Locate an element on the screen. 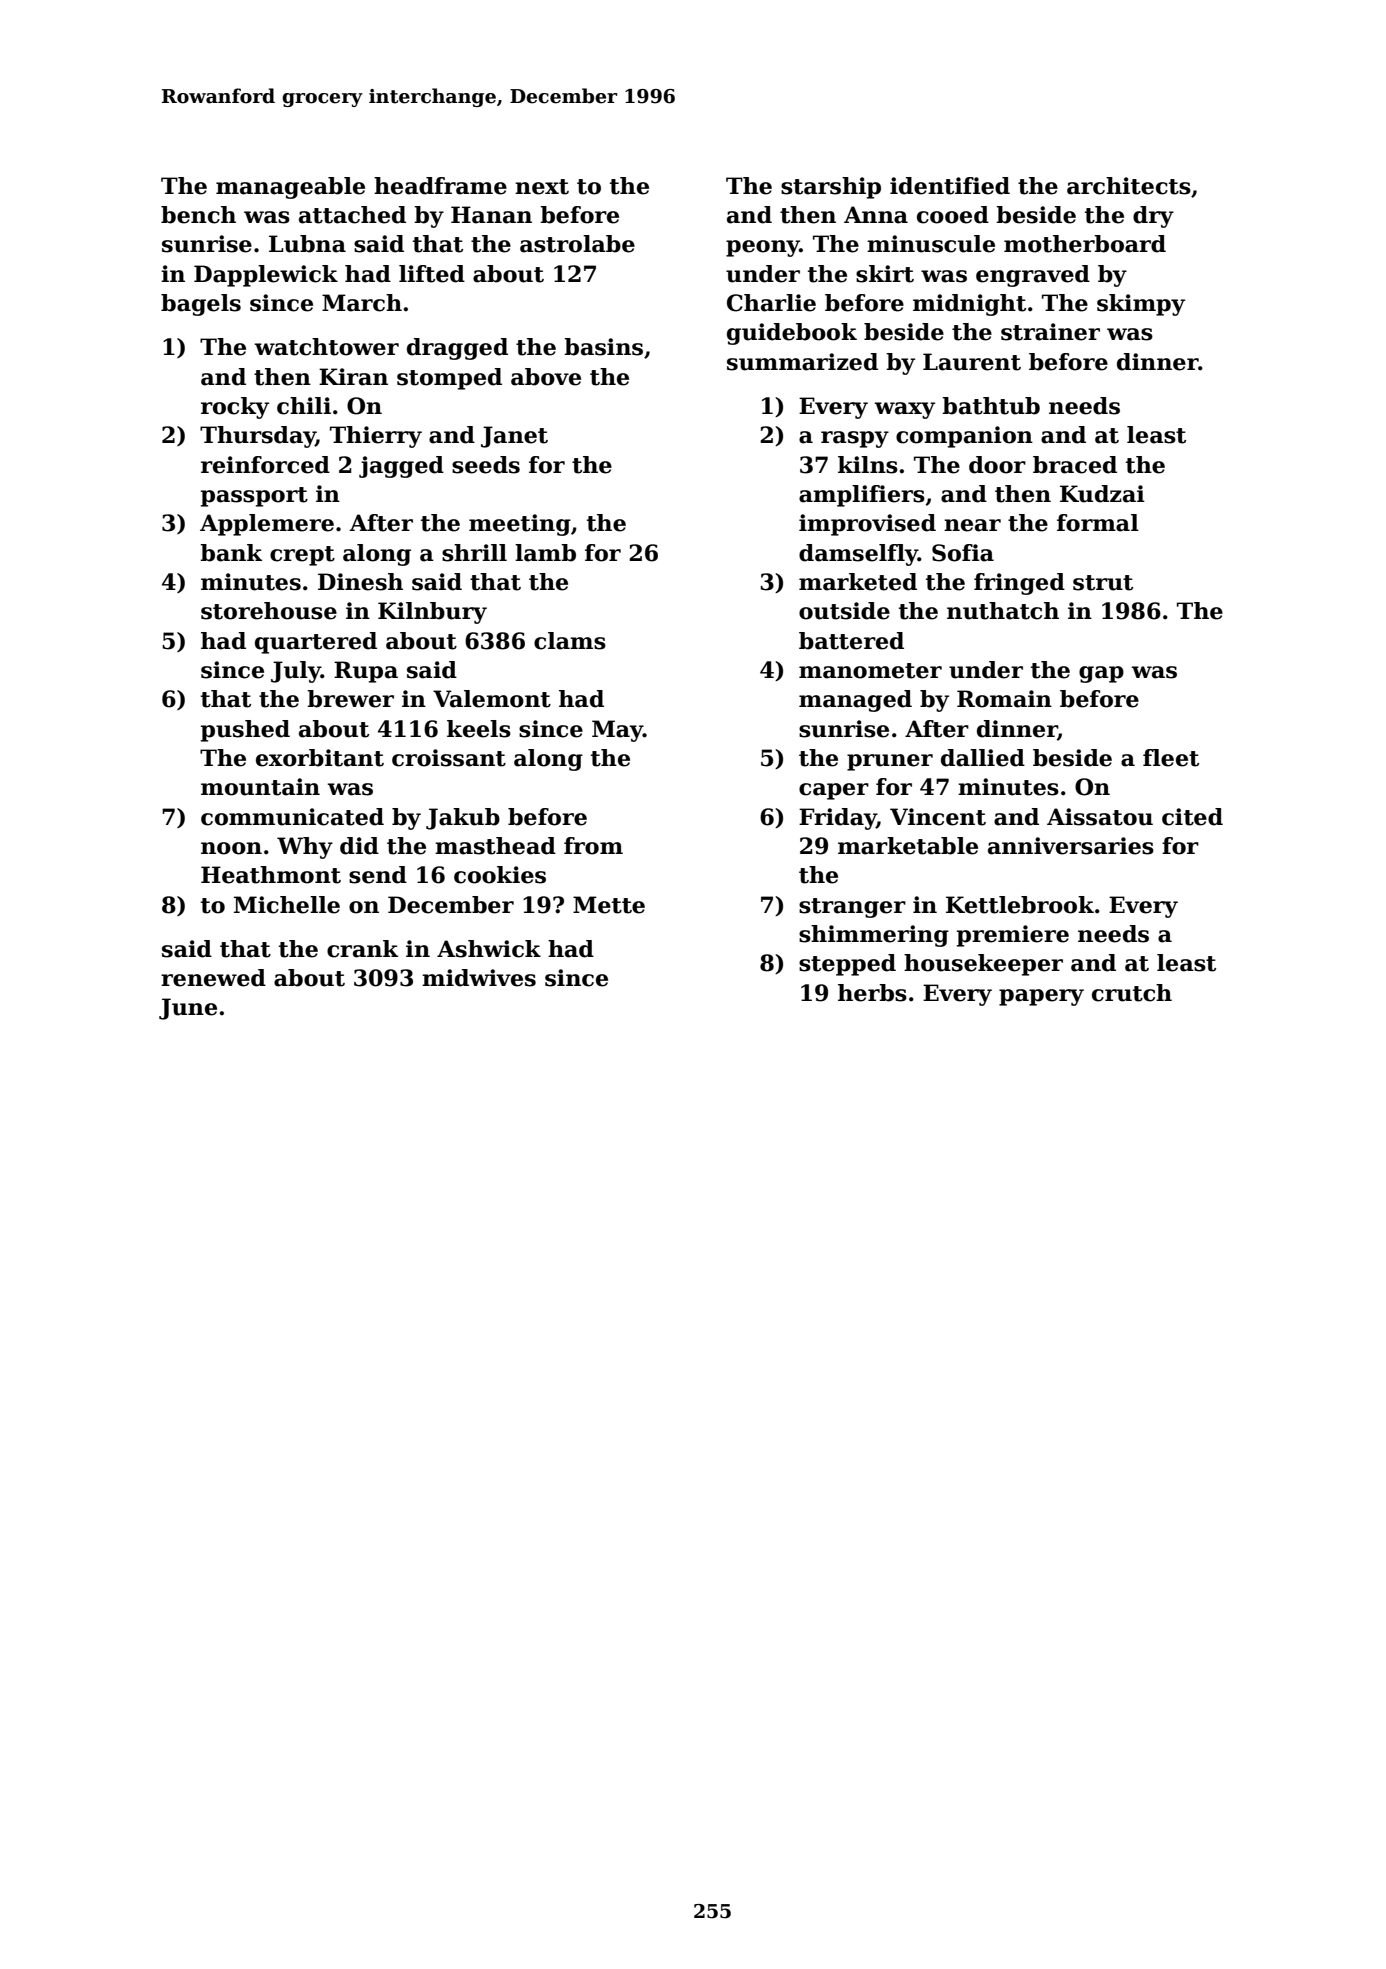 Image resolution: width=1386 pixels, height=1969 pixels. Kudzai is located at coordinates (1102, 494).
